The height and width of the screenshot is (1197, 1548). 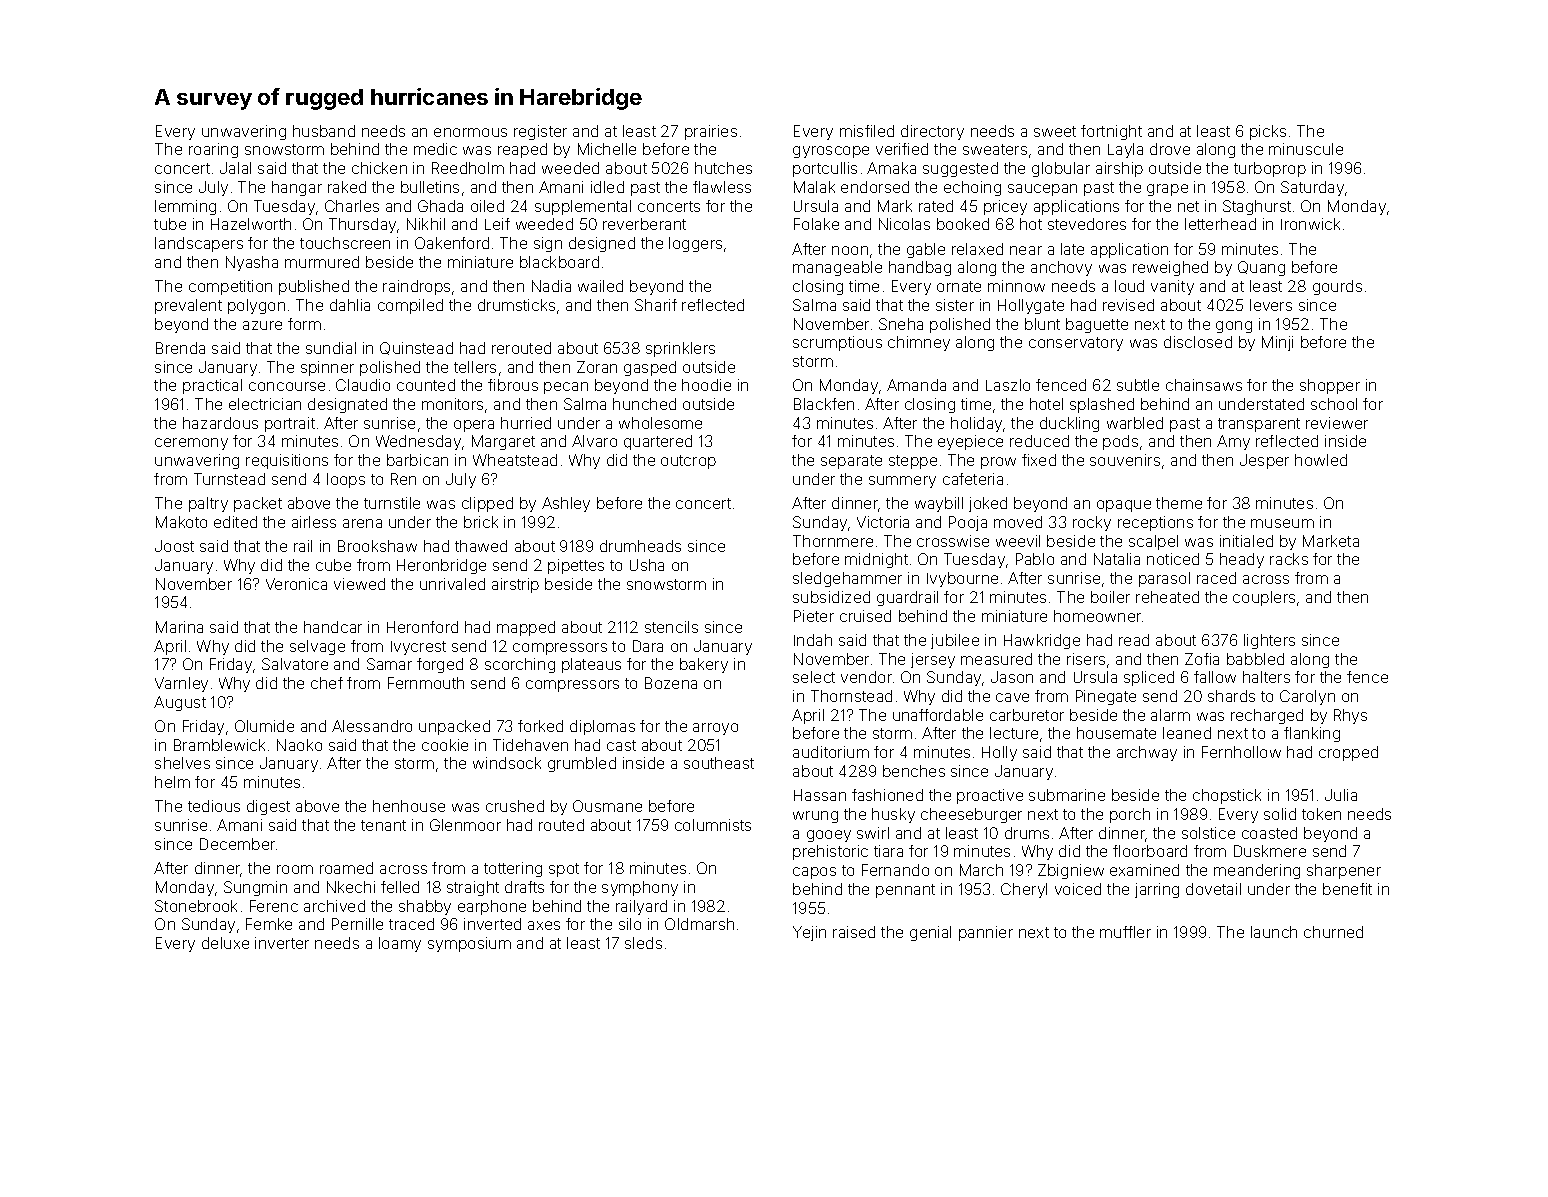 I want to click on tottering, so click(x=513, y=869).
